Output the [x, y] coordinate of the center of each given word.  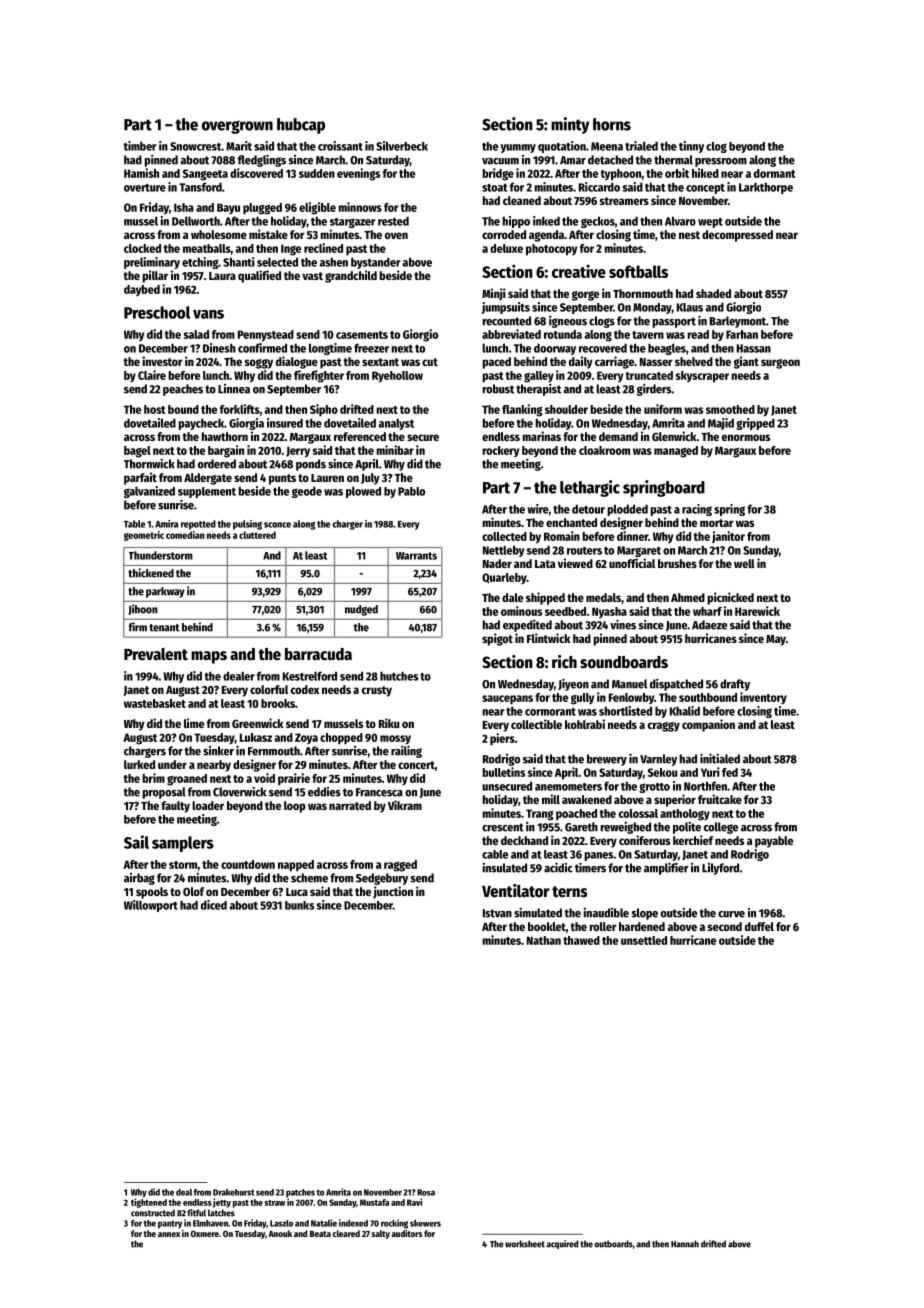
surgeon [780, 364]
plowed [363, 492]
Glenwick [674, 436]
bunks [299, 905]
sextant [380, 362]
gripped [755, 424]
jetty [222, 1203]
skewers [425, 1223]
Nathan [544, 940]
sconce [277, 525]
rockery [500, 451]
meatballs [207, 248]
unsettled [644, 940]
